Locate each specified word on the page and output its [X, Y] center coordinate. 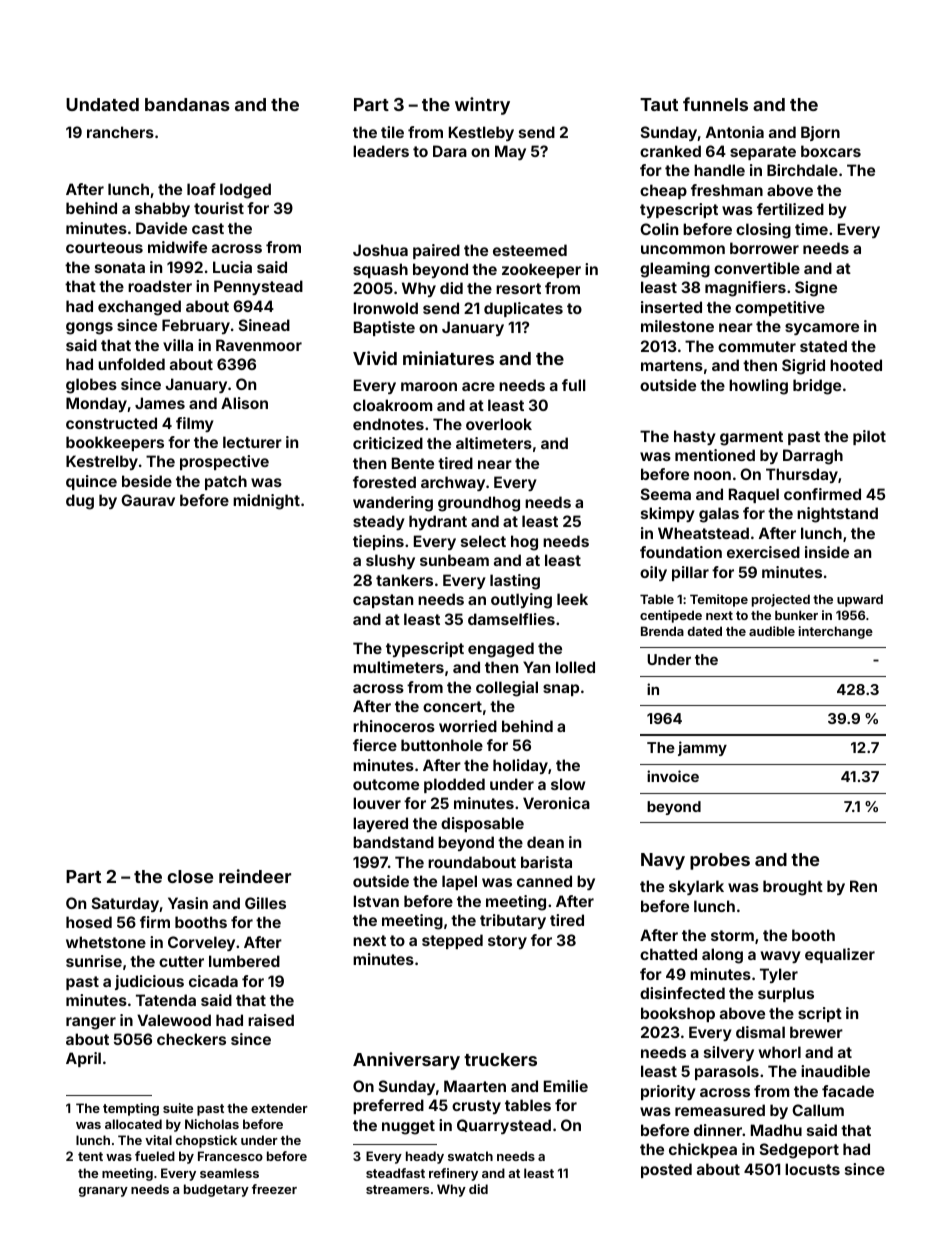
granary [103, 1192]
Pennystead [258, 287]
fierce [375, 745]
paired [436, 251]
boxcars [831, 151]
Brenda [662, 631]
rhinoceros [394, 726]
